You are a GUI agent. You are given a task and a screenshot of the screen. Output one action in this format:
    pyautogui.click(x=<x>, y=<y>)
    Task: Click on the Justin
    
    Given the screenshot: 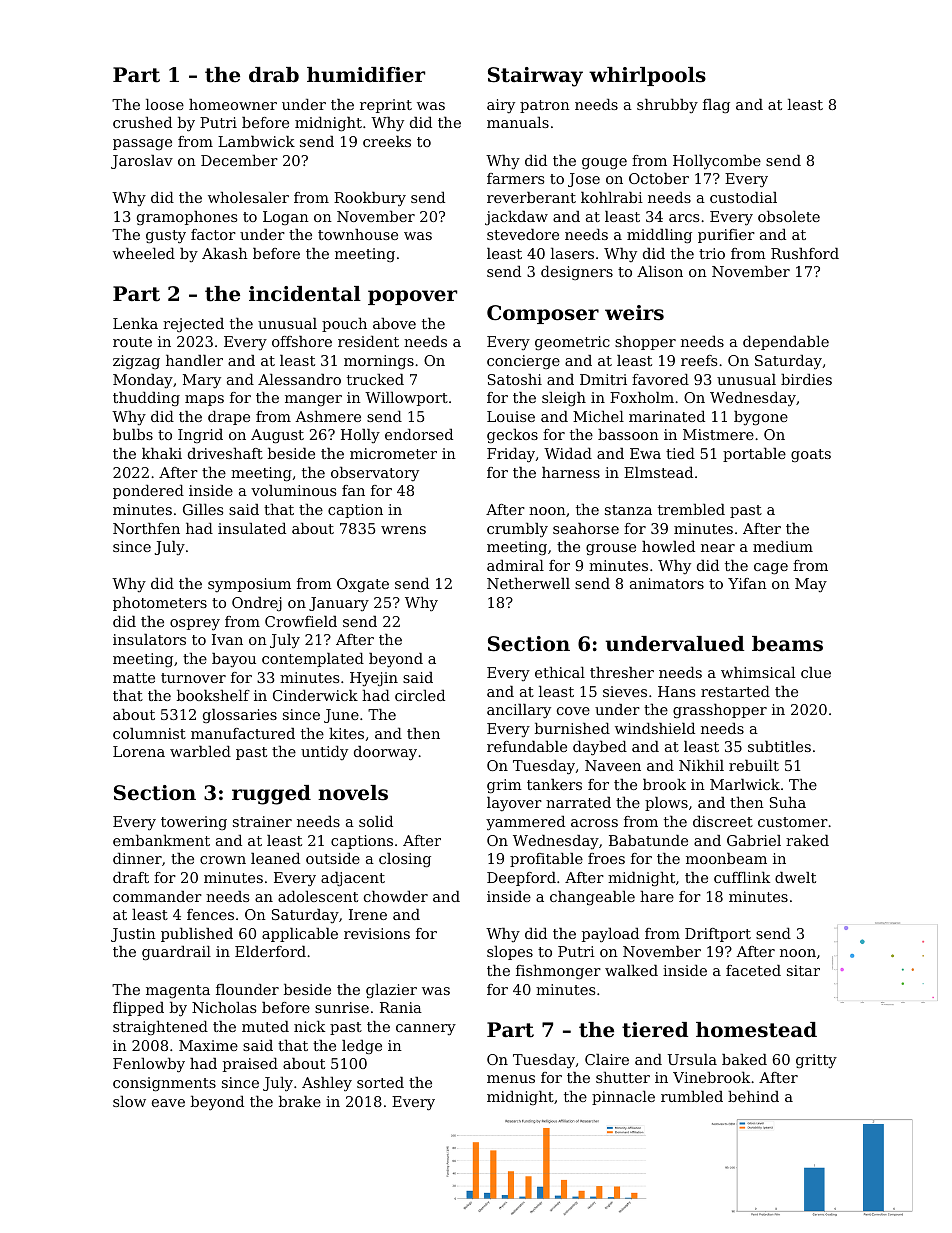 What is the action you would take?
    pyautogui.click(x=133, y=935)
